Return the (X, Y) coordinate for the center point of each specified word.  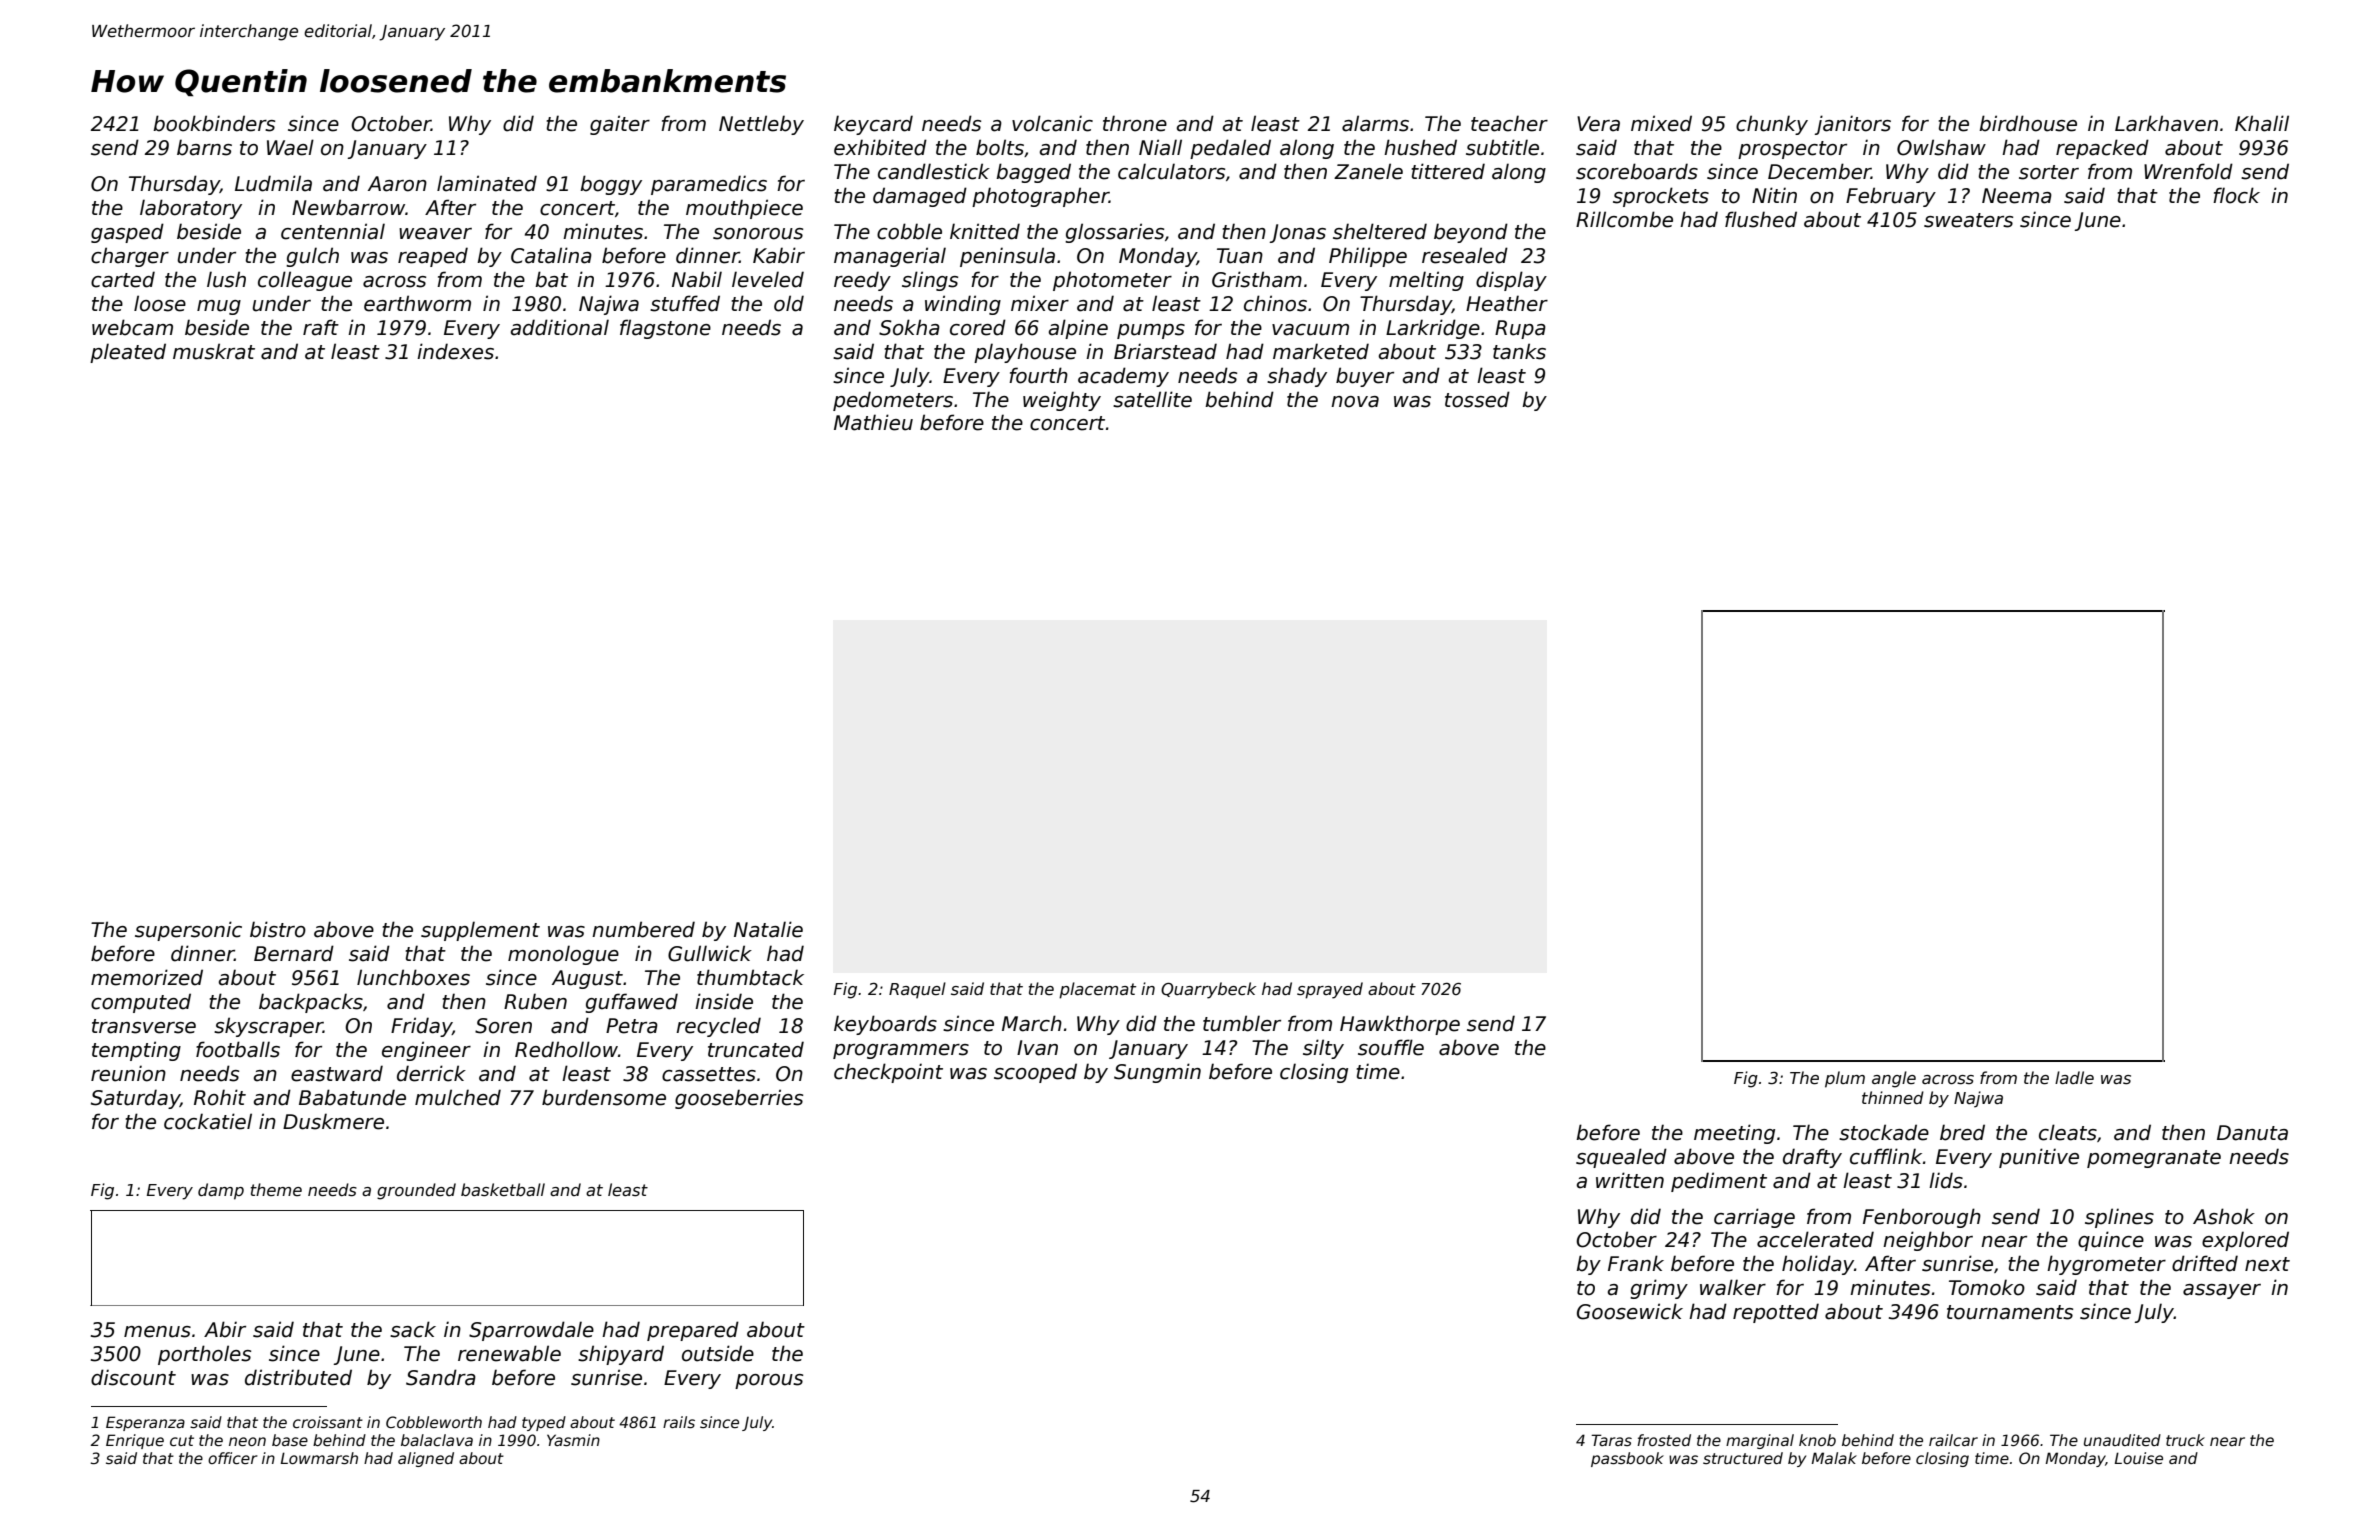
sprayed (1330, 990)
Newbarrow (348, 207)
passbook (1627, 1459)
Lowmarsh (319, 1458)
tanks (1519, 351)
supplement (480, 931)
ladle (2074, 1077)
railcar (1953, 1440)
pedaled (1230, 149)
